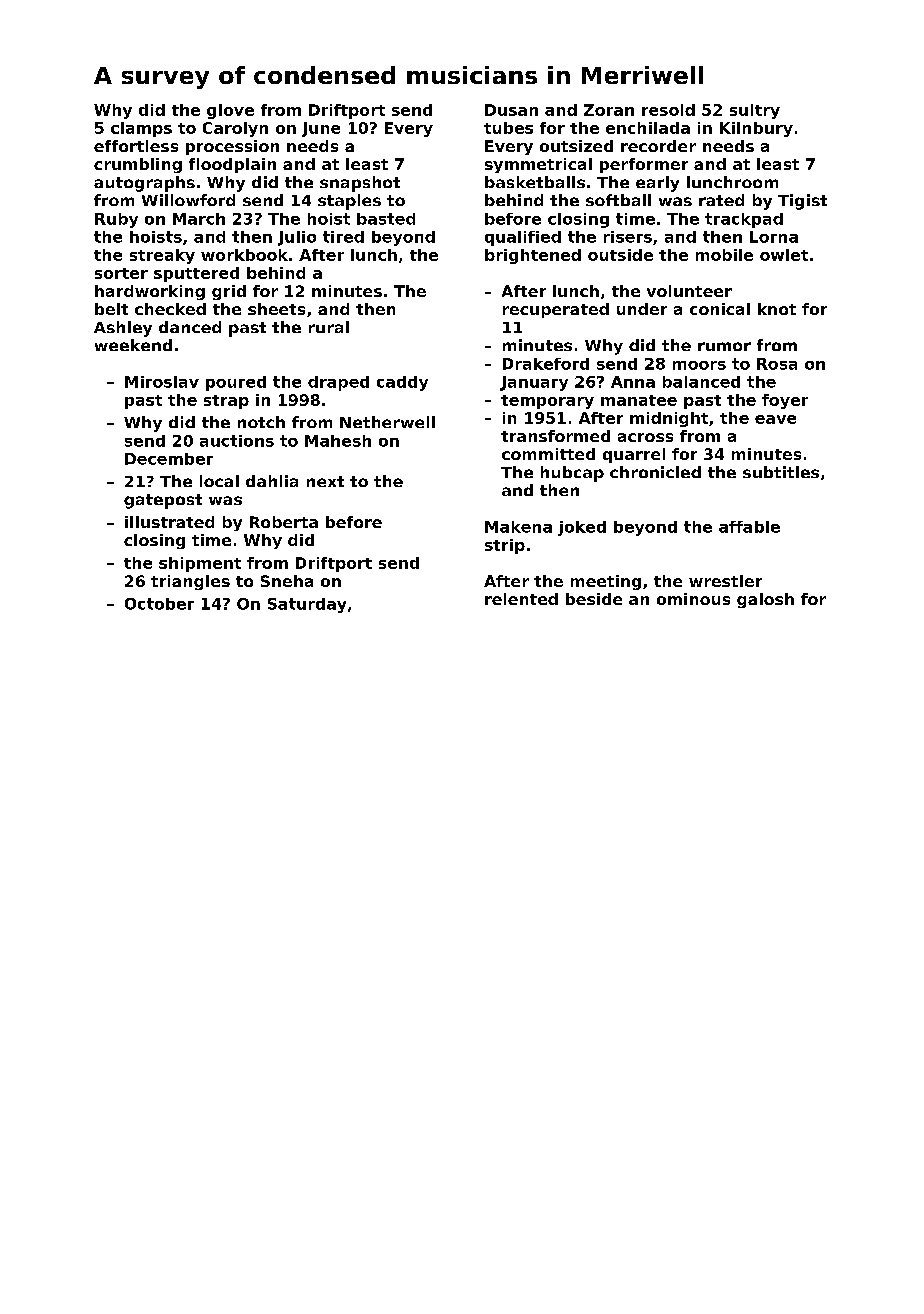  I want to click on wrestler, so click(725, 581).
